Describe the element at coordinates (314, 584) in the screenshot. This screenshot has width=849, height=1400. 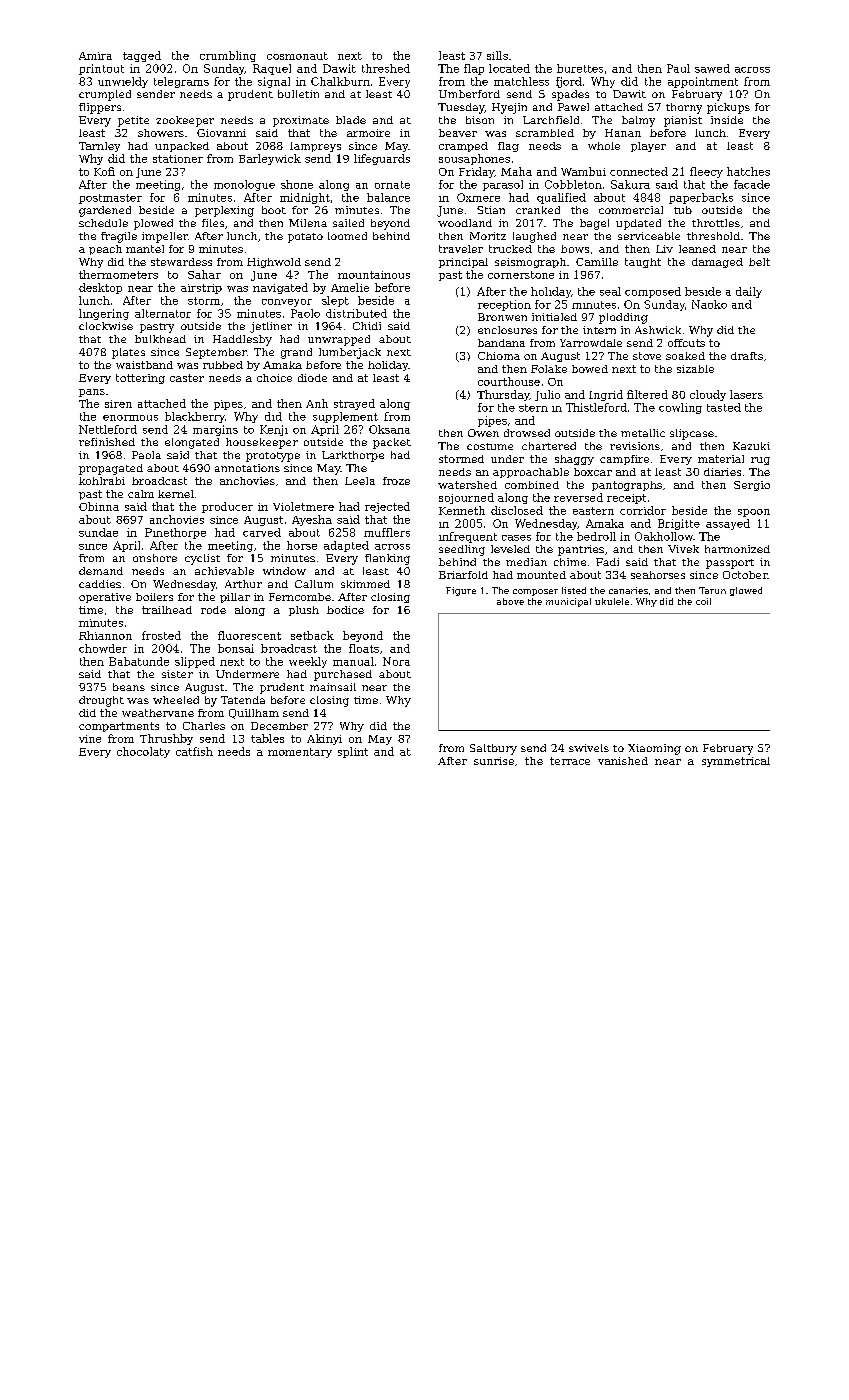
I see `Callum` at that location.
